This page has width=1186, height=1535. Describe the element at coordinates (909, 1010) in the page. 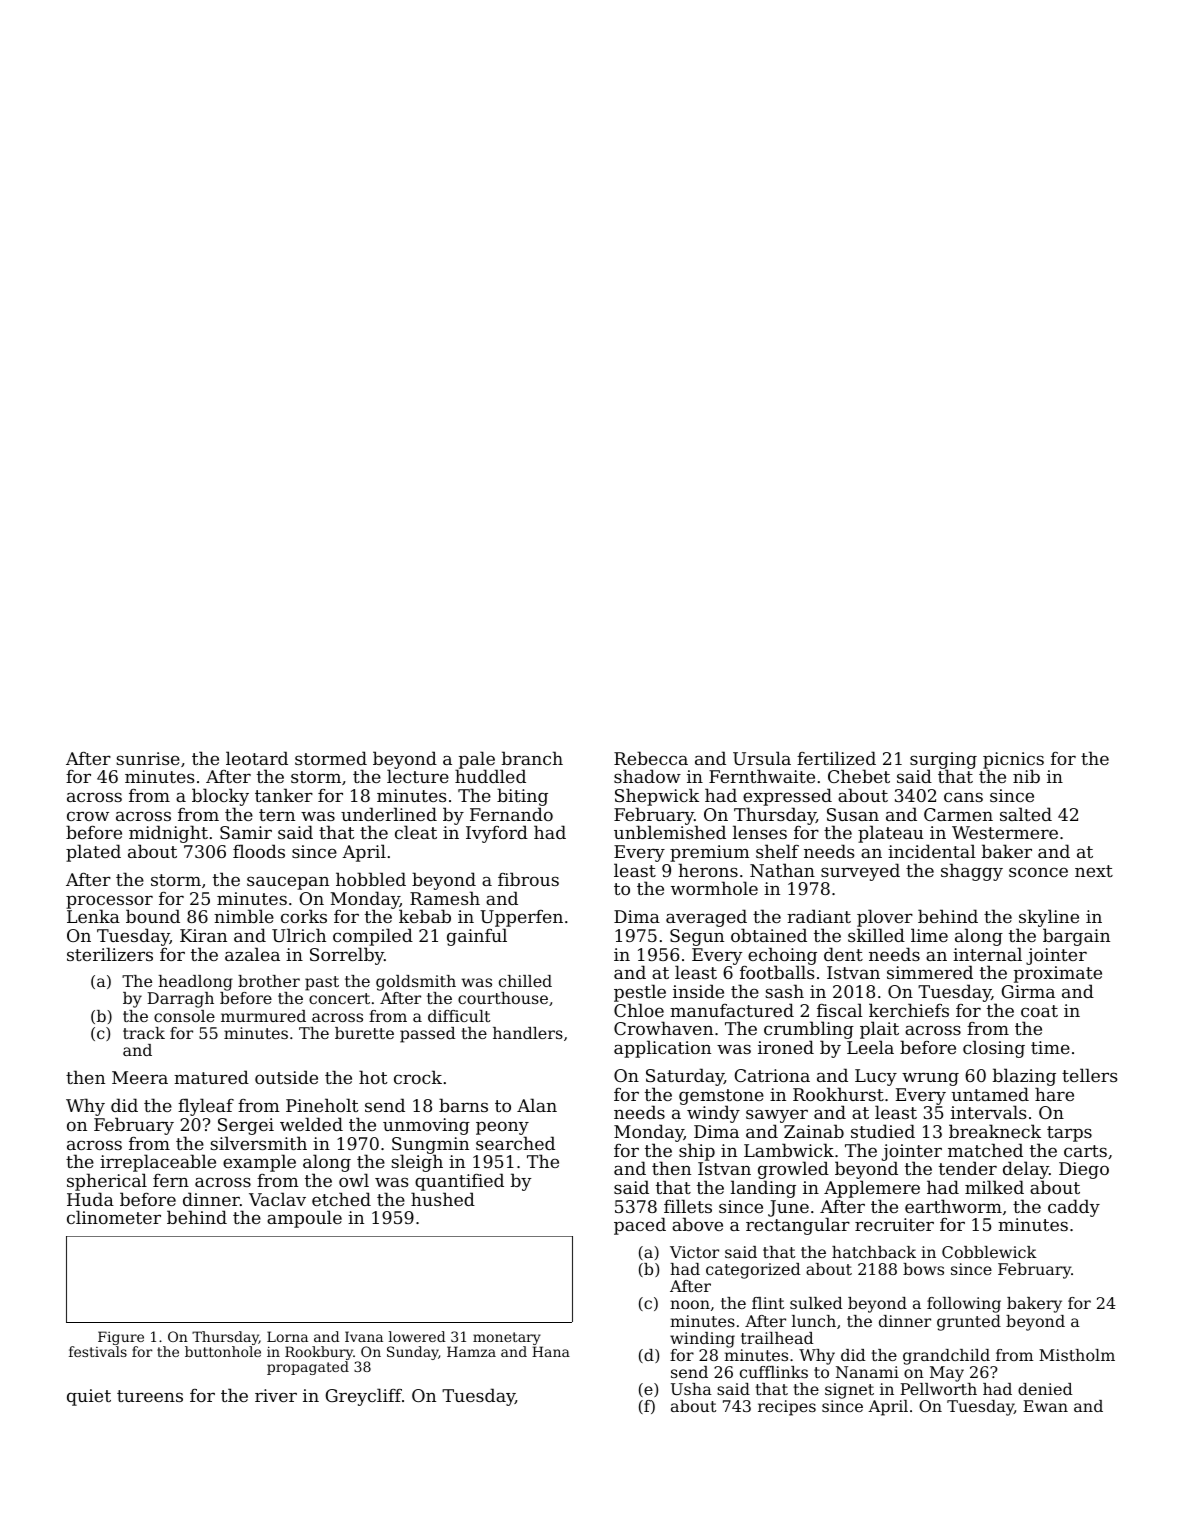

I see `kerchiefs` at that location.
